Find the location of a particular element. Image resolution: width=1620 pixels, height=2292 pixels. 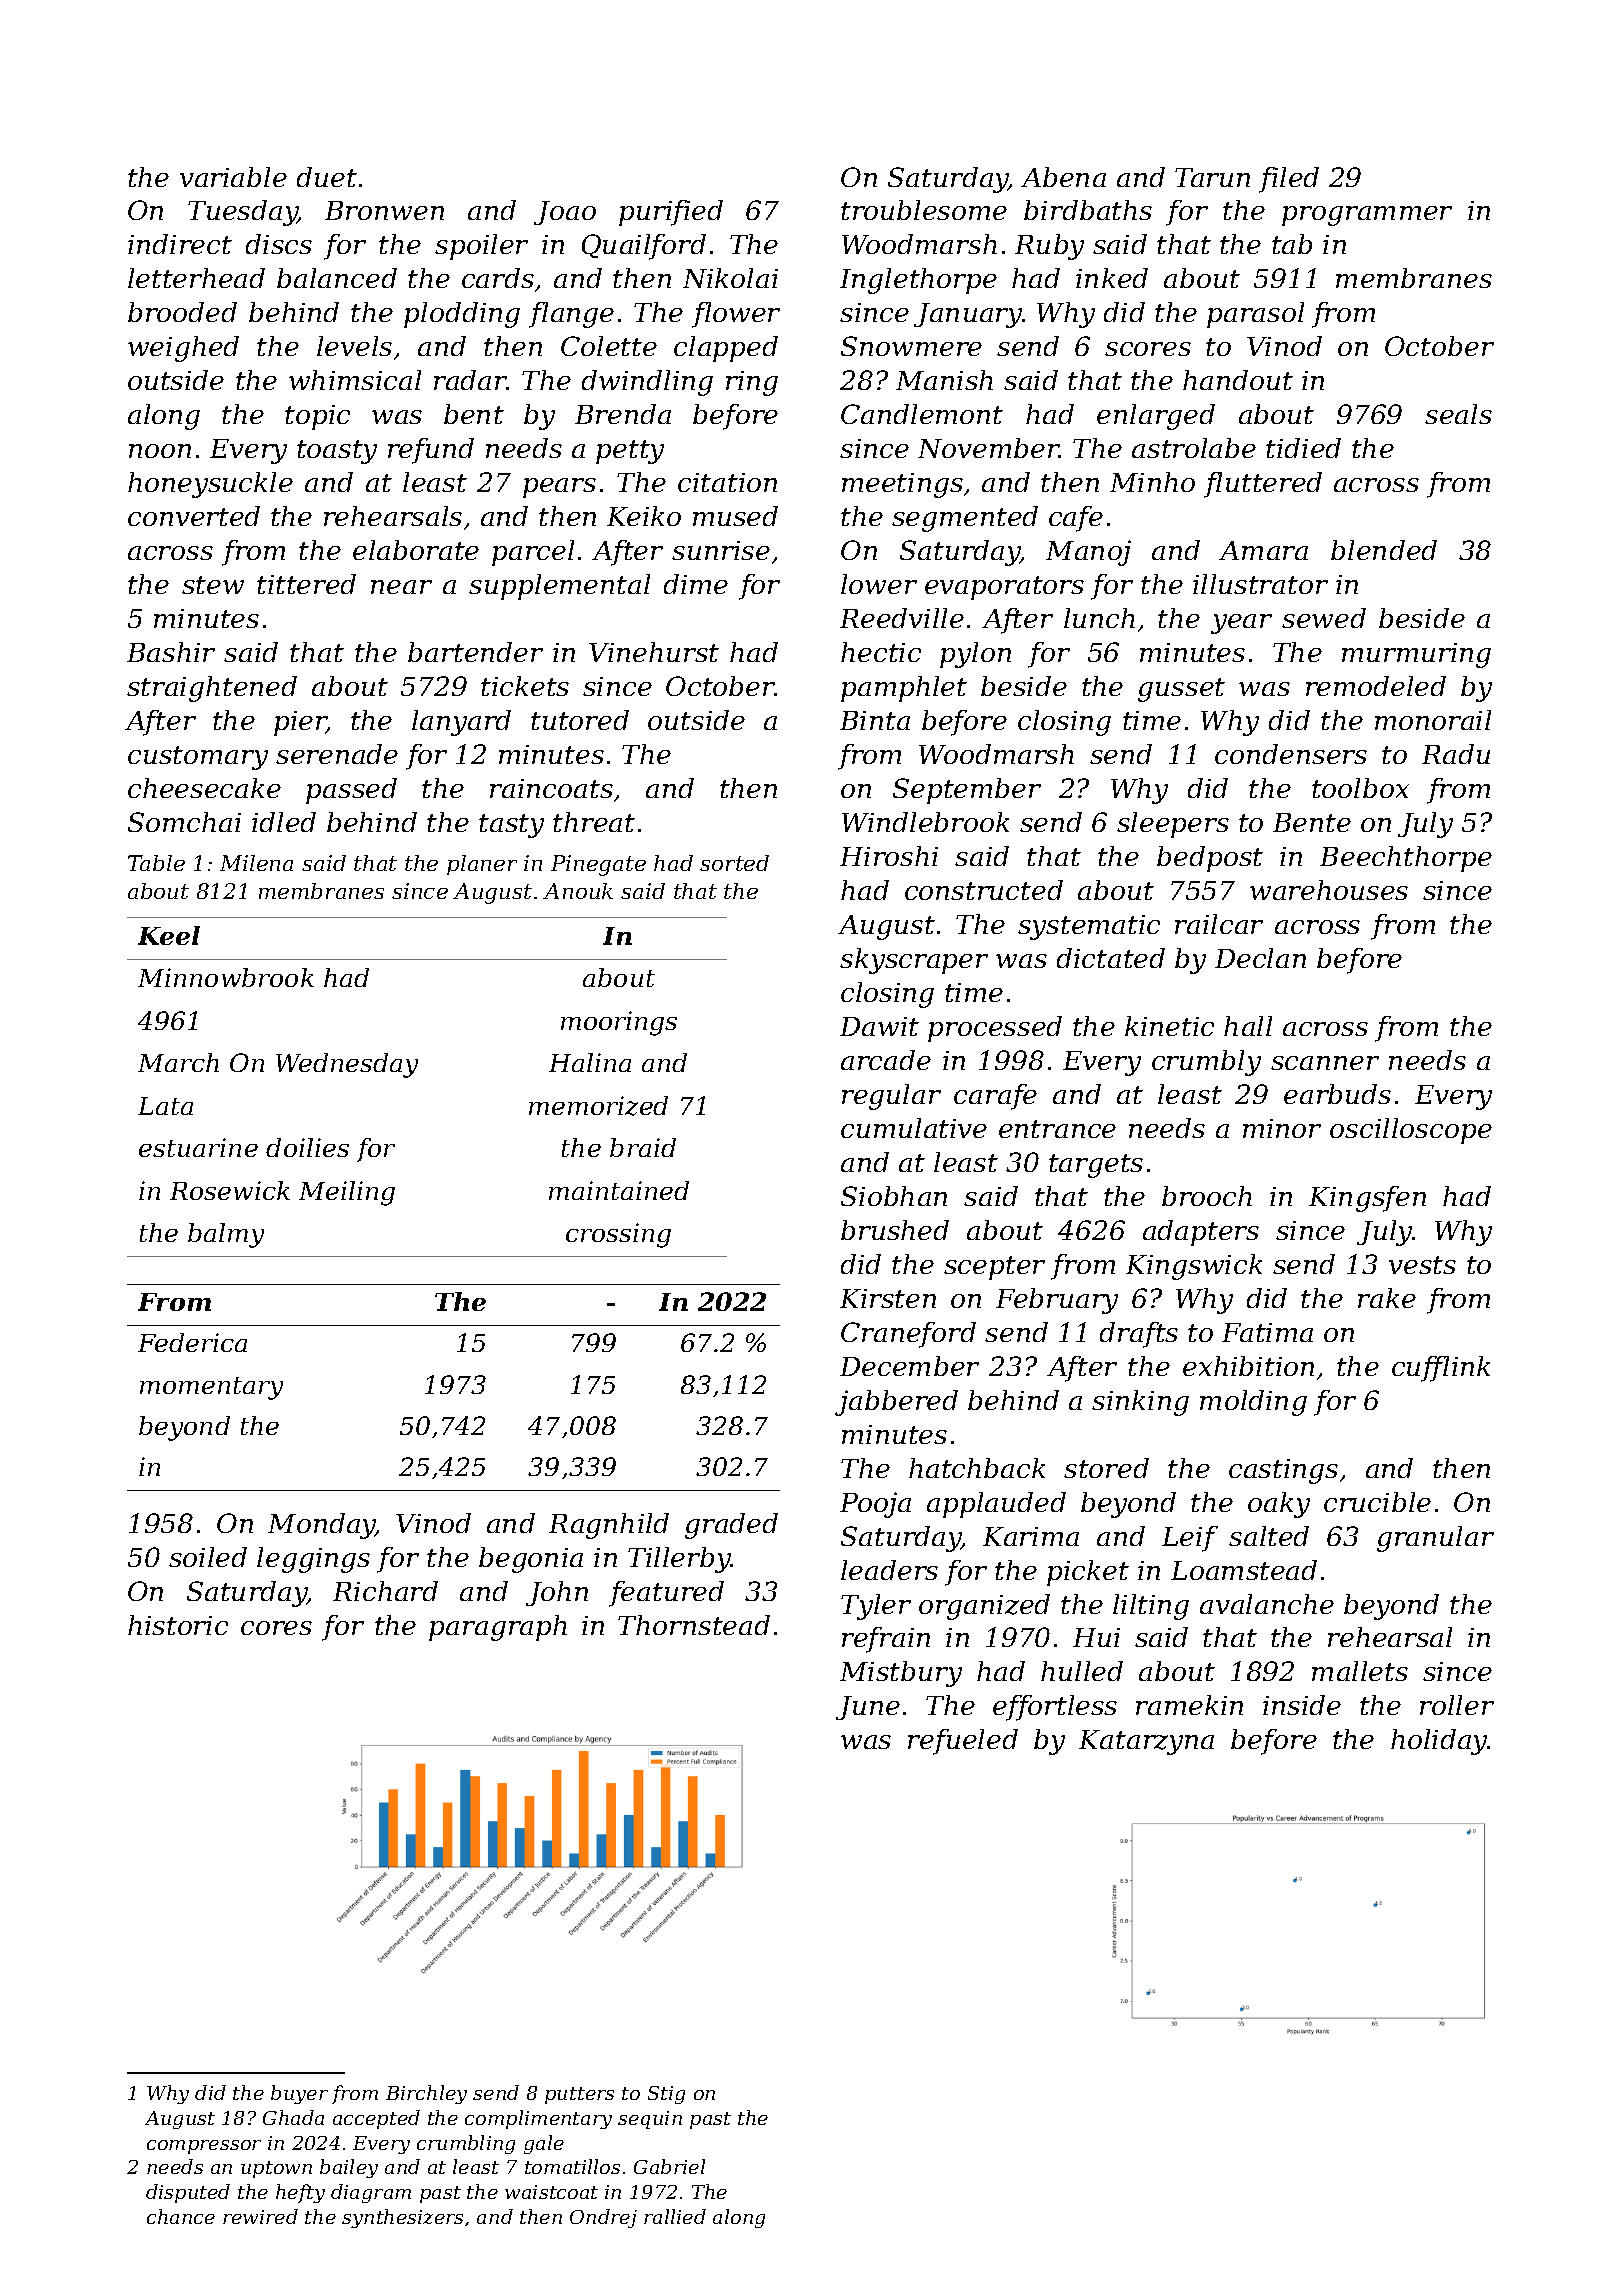

condensers is located at coordinates (1291, 754).
